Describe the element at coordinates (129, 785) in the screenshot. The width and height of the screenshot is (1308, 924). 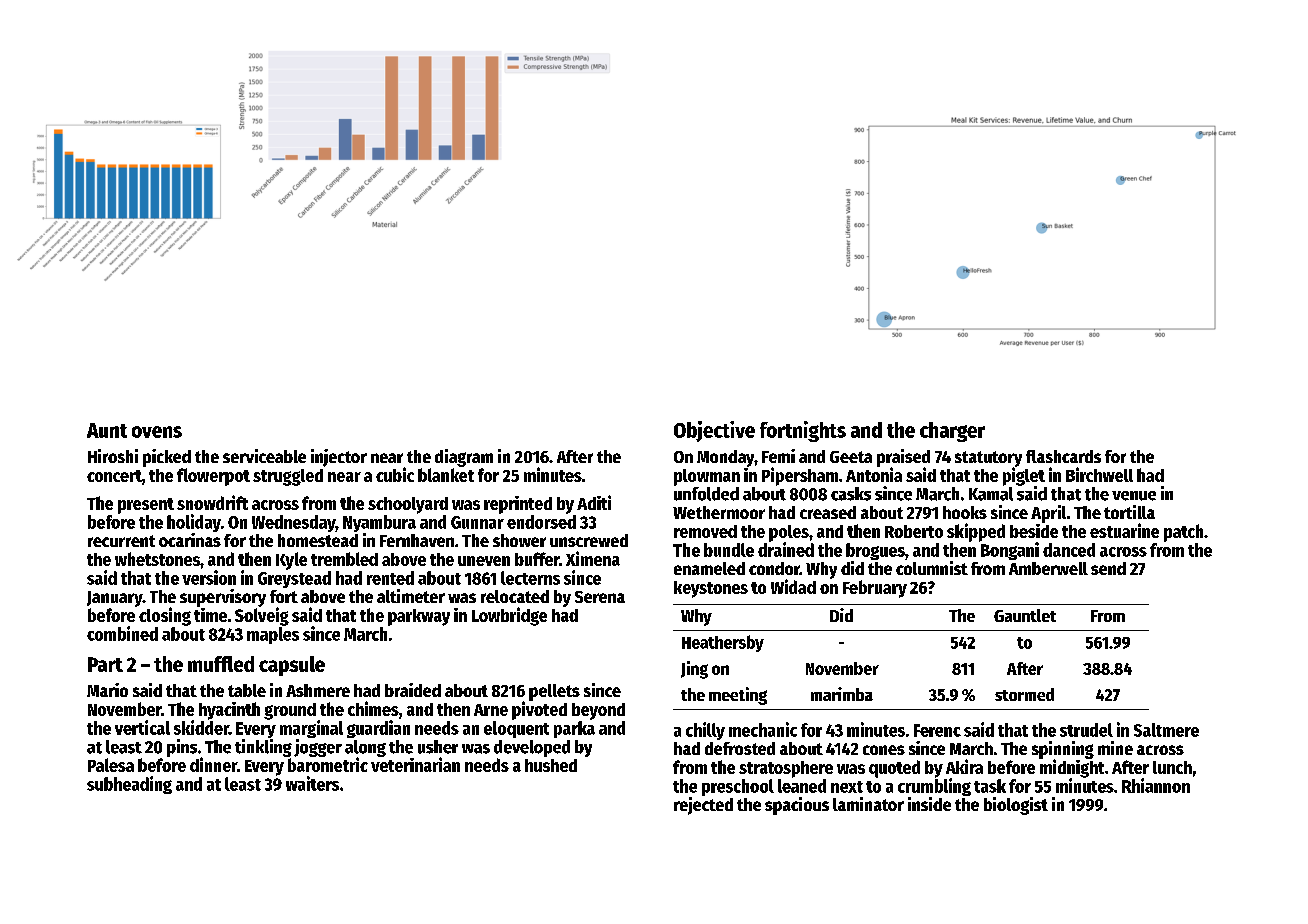
I see `subheading` at that location.
